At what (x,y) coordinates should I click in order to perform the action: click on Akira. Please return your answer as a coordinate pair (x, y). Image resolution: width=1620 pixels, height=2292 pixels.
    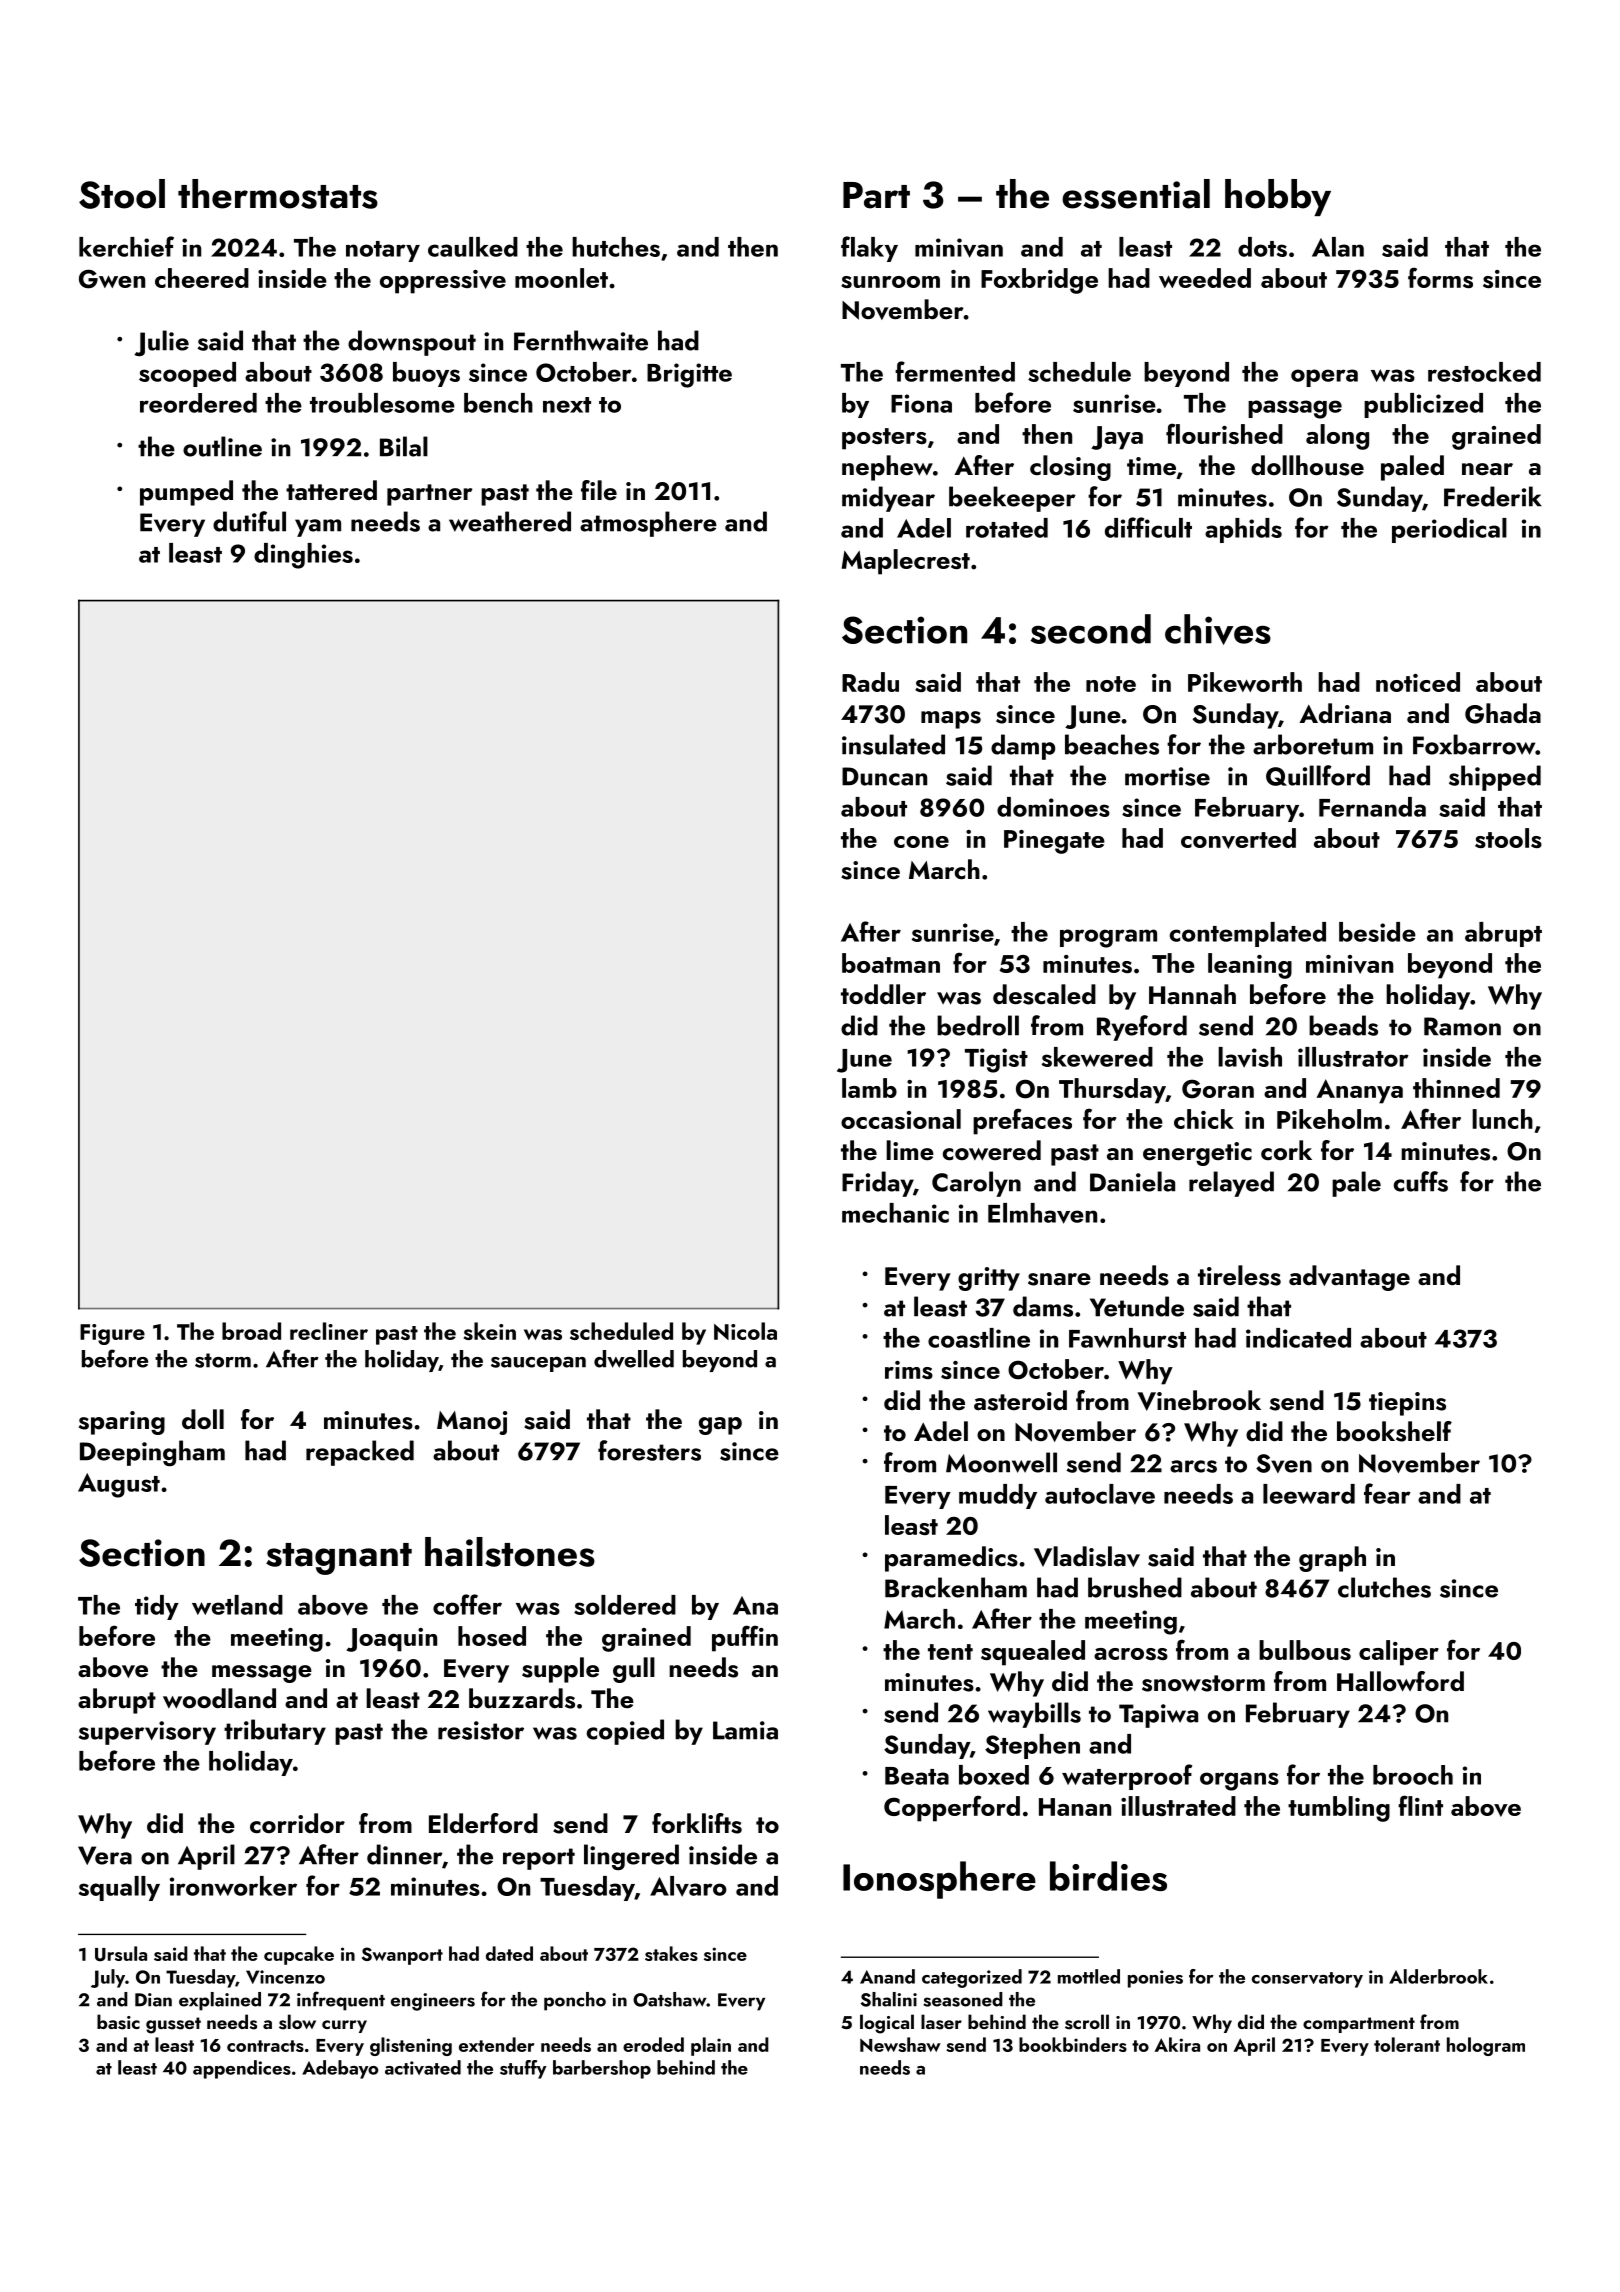
    Looking at the image, I should click on (1177, 2044).
